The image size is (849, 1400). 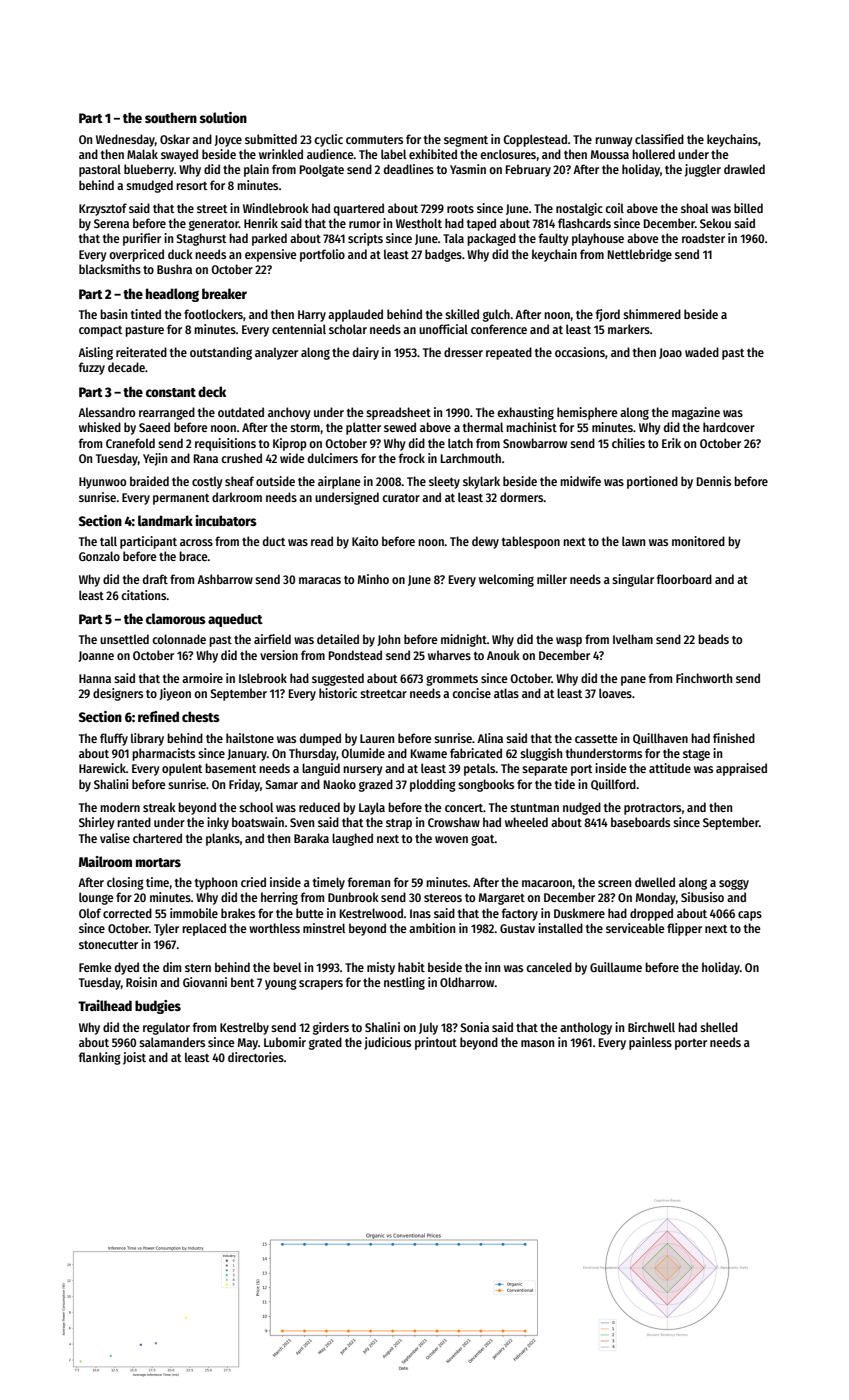 I want to click on joist, so click(x=134, y=1058).
